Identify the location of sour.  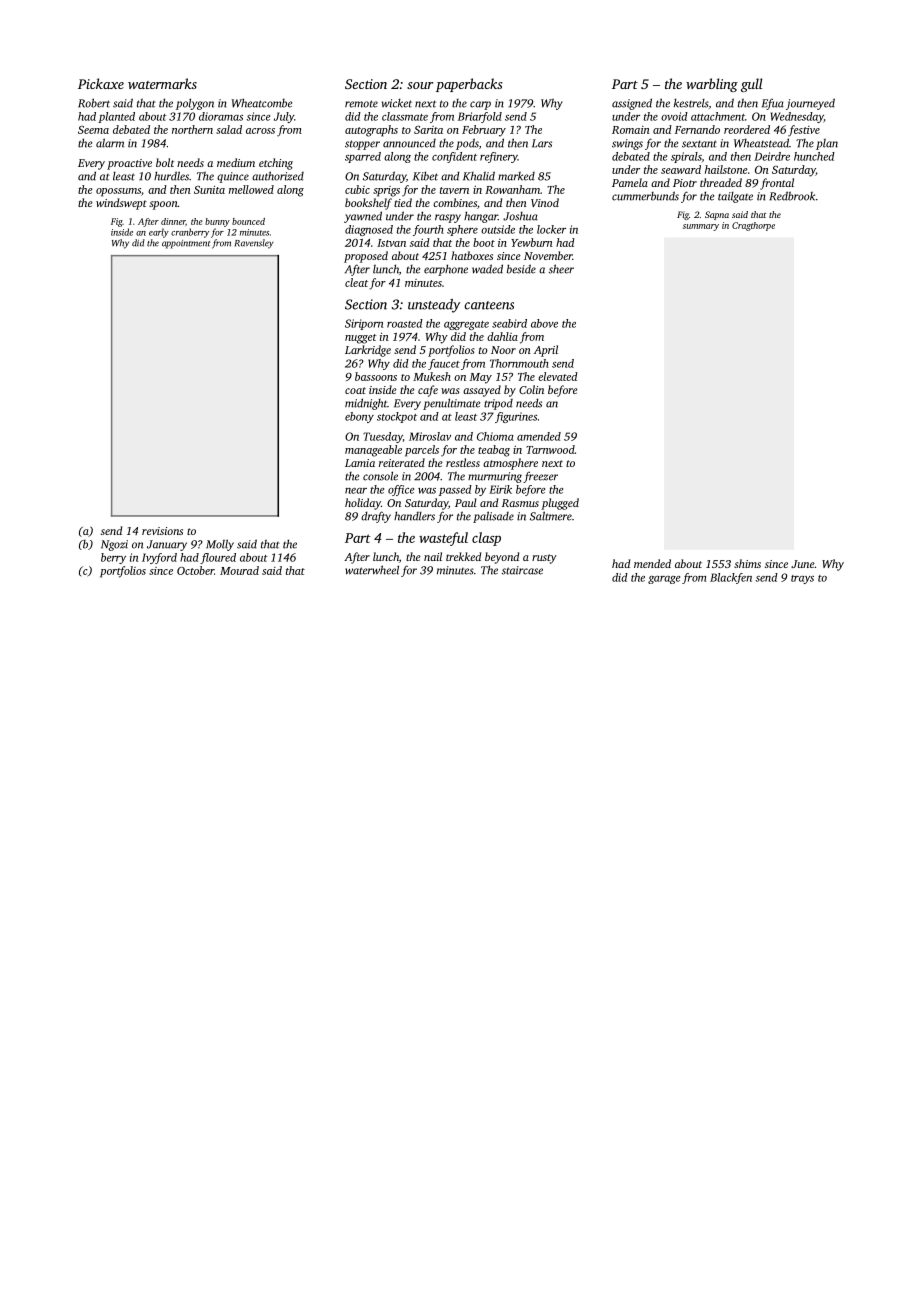
(420, 85).
